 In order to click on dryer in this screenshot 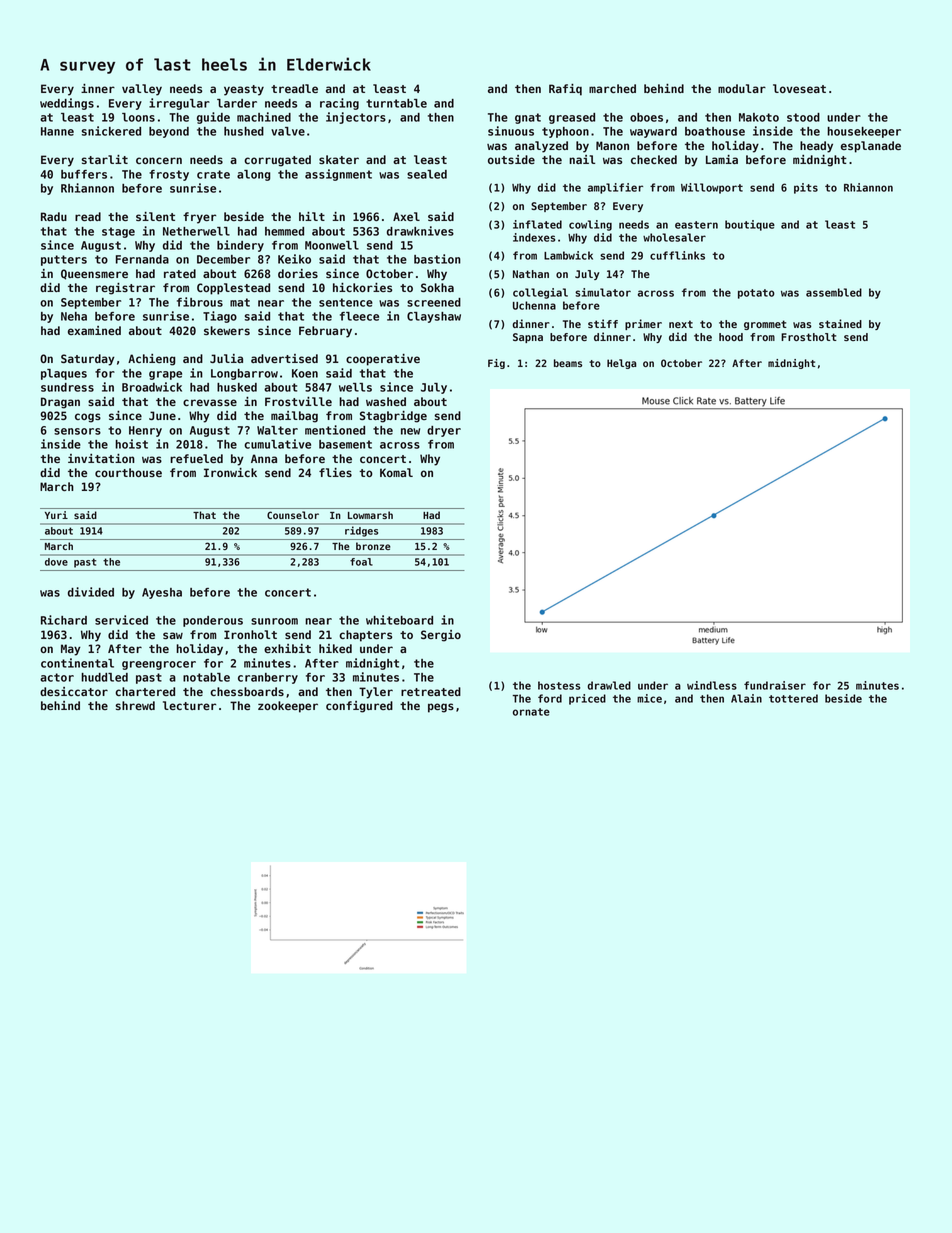, I will do `click(444, 431)`.
